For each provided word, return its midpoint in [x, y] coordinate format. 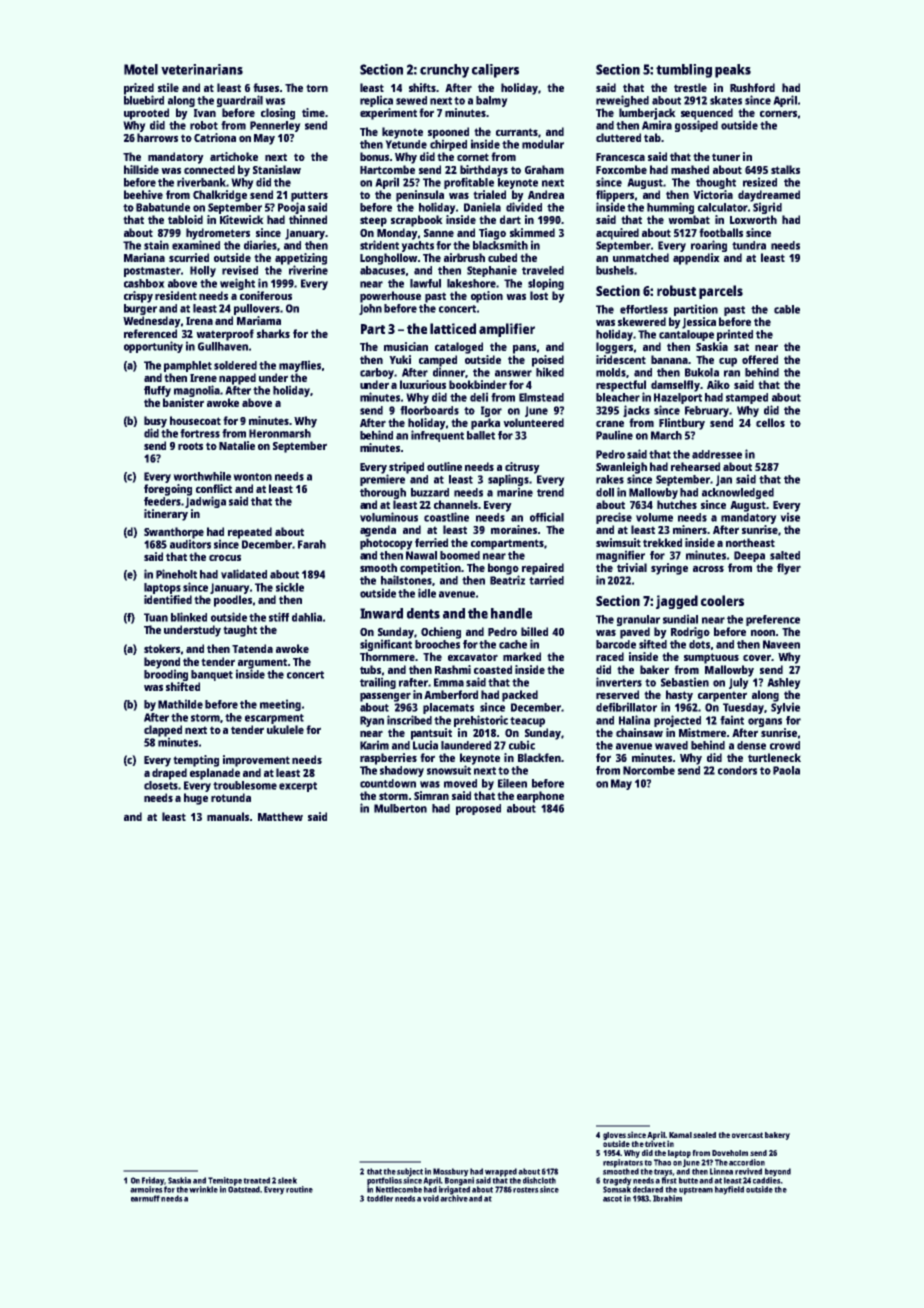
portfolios [384, 1181]
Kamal [680, 1135]
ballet [481, 435]
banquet [212, 675]
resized [760, 182]
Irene [203, 378]
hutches [677, 504]
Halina [634, 720]
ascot [612, 1199]
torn [317, 88]
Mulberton [400, 808]
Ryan [372, 721]
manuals [228, 816]
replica [376, 101]
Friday [153, 1181]
